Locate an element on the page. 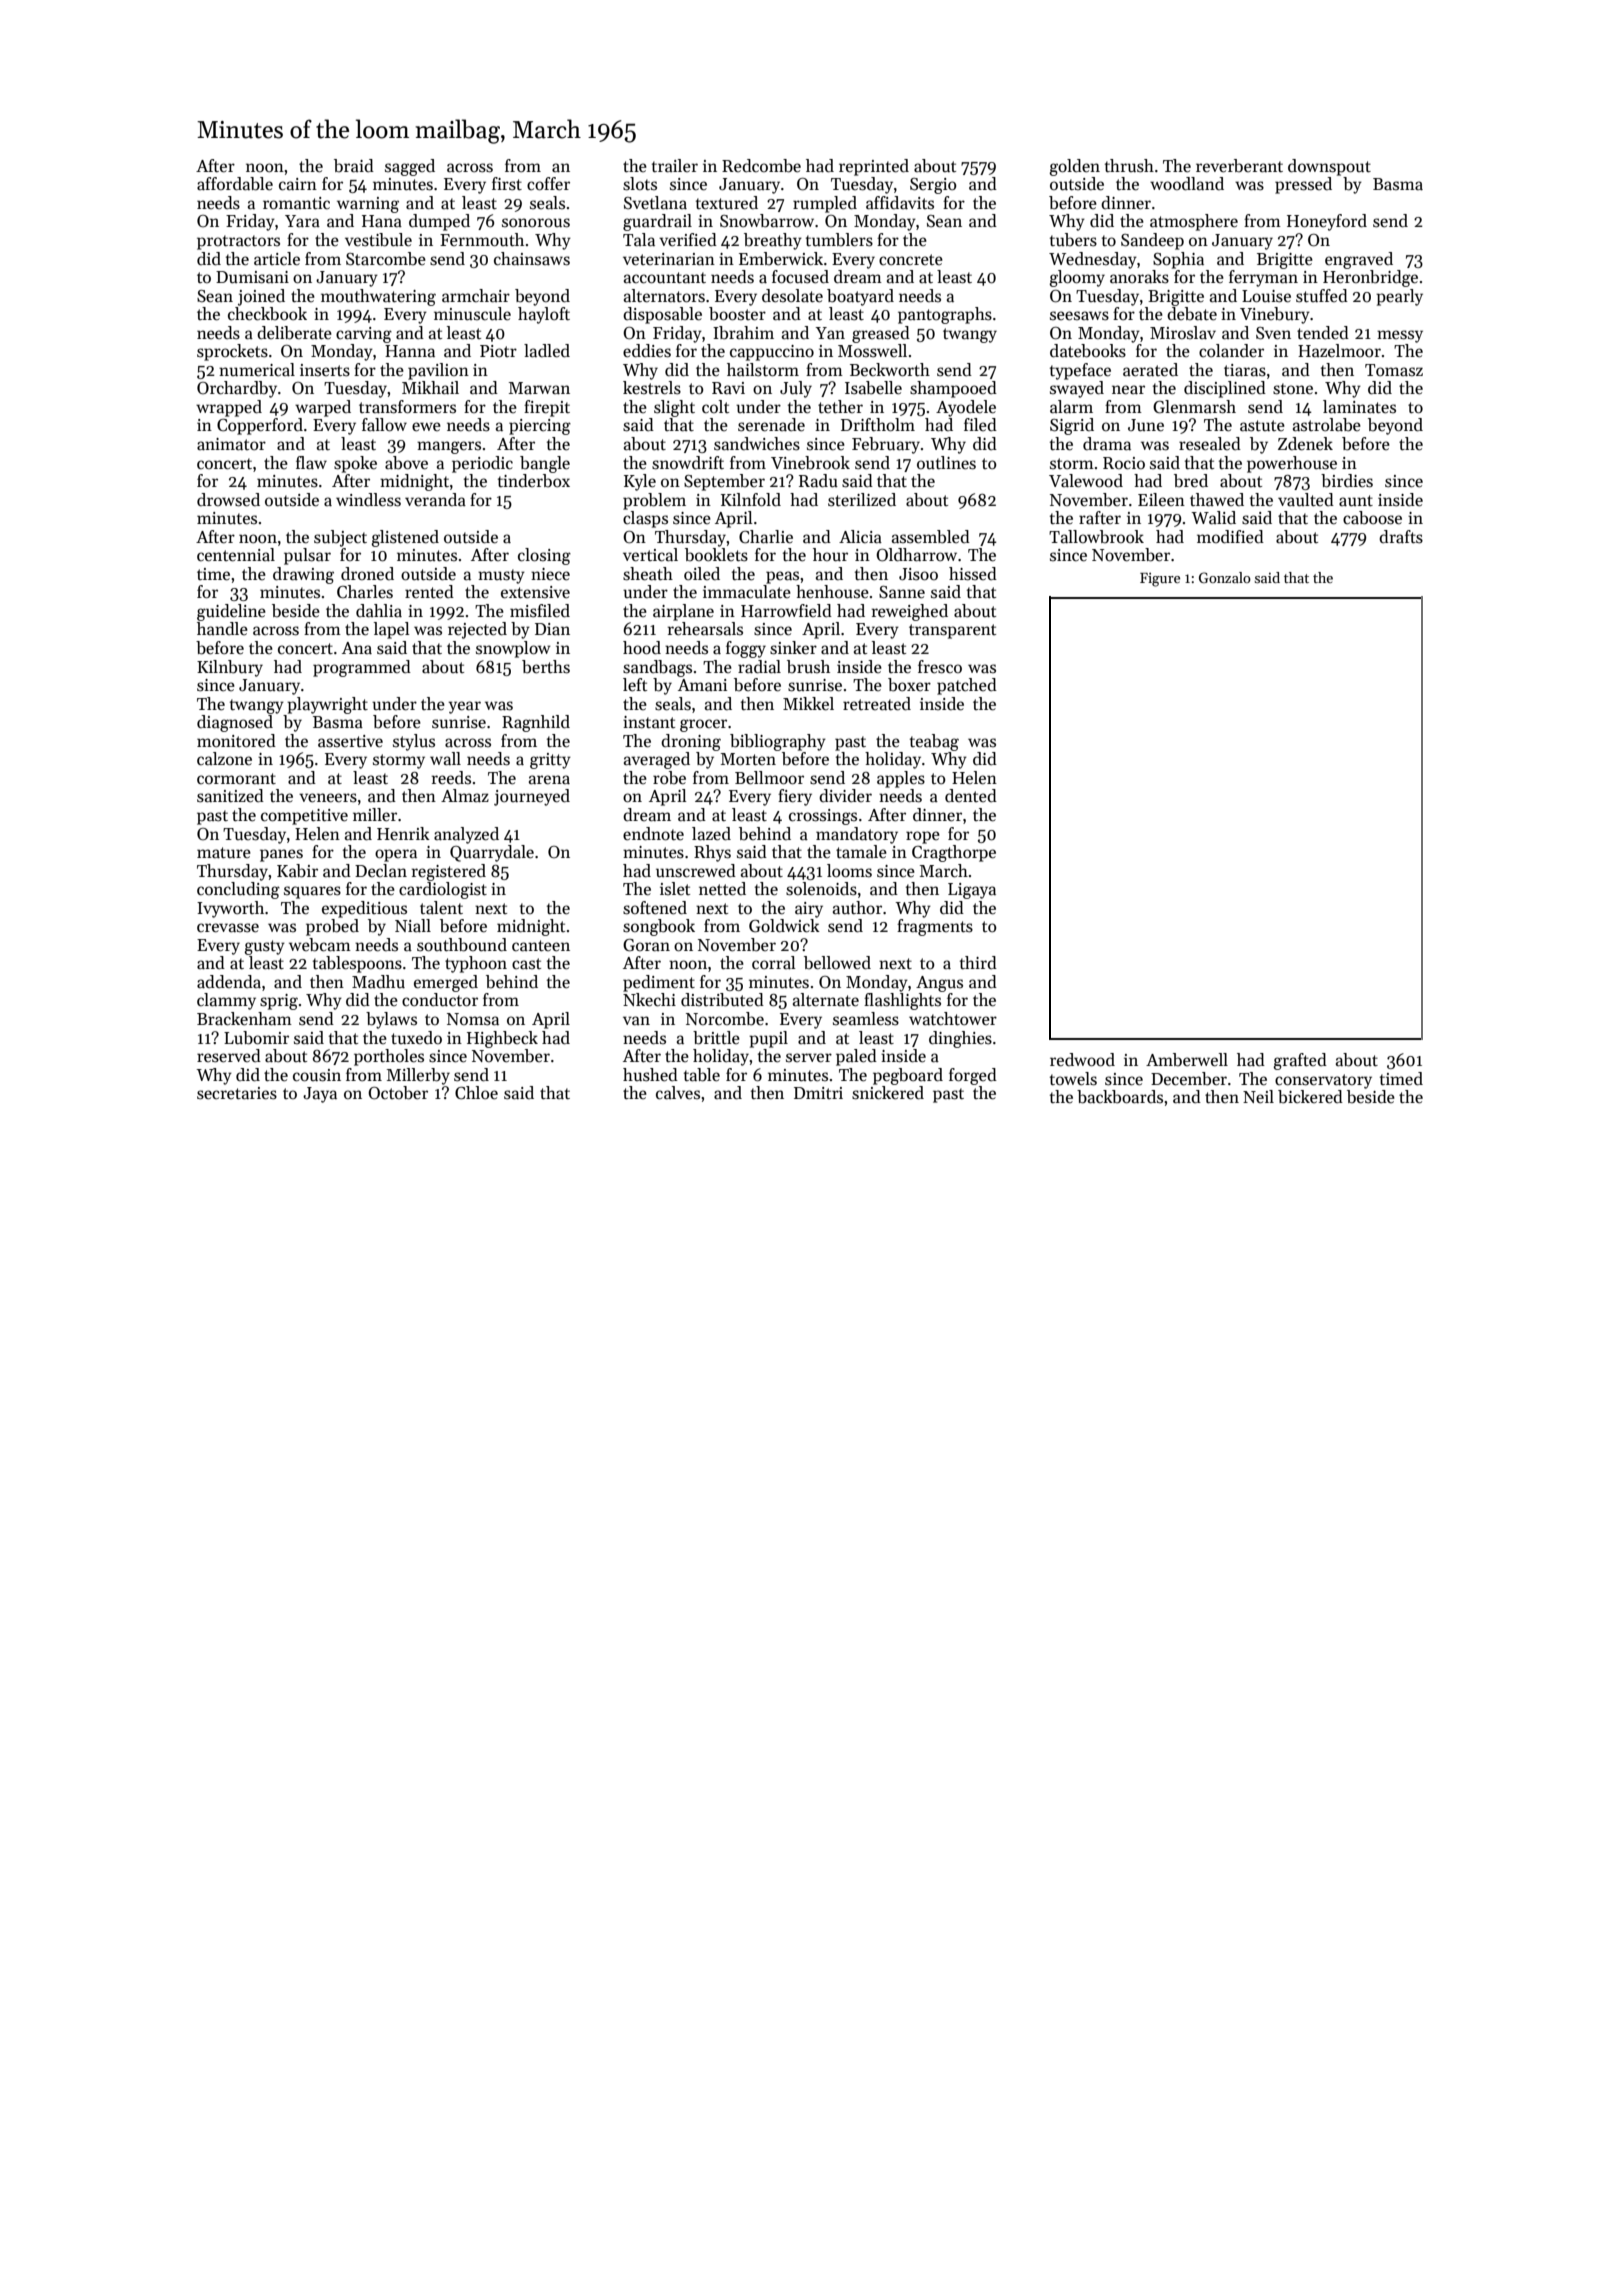  secretaries is located at coordinates (237, 1093).
